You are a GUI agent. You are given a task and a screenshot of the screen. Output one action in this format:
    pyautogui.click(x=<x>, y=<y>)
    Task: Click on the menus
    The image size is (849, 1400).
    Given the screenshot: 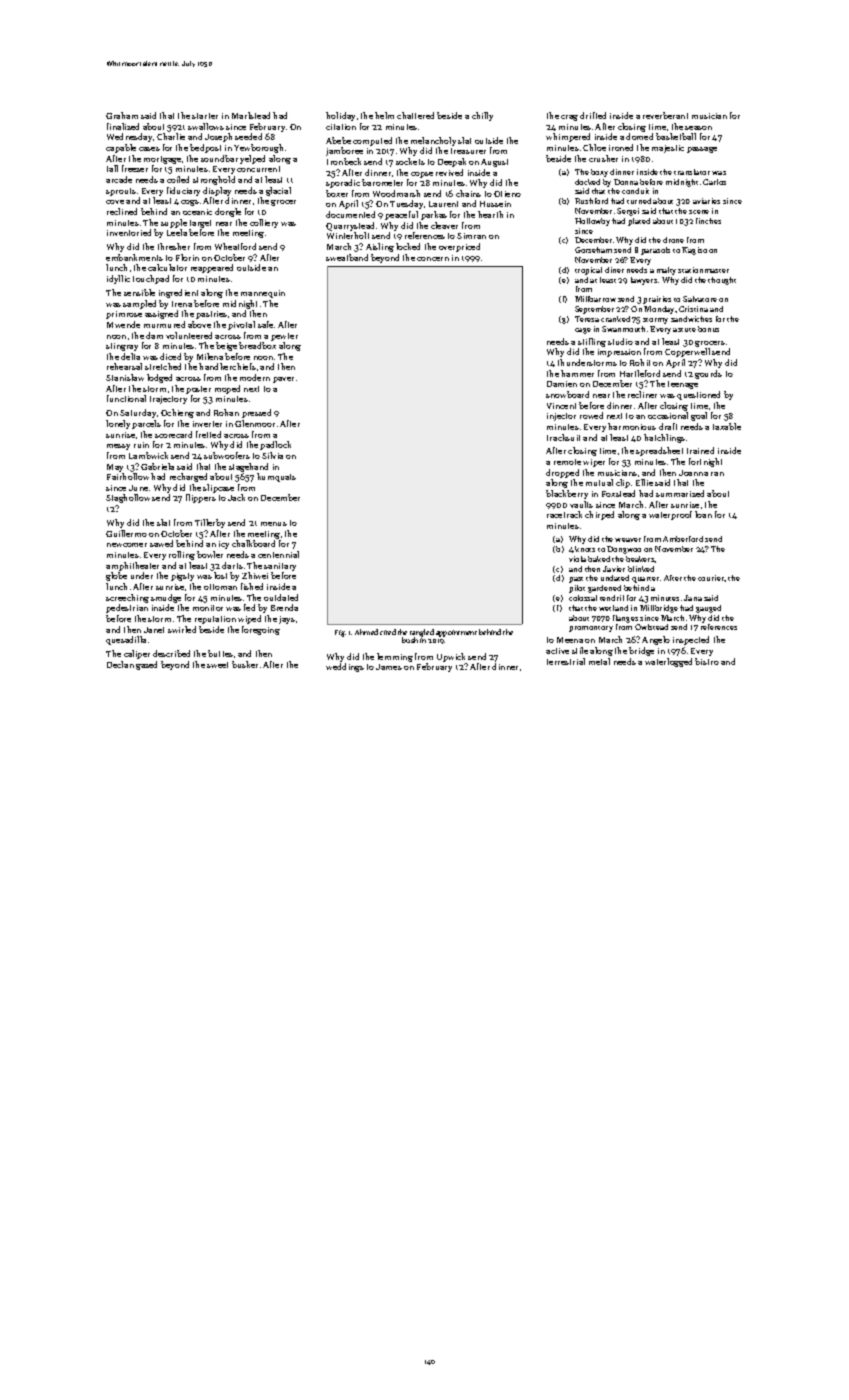 What is the action you would take?
    pyautogui.click(x=274, y=524)
